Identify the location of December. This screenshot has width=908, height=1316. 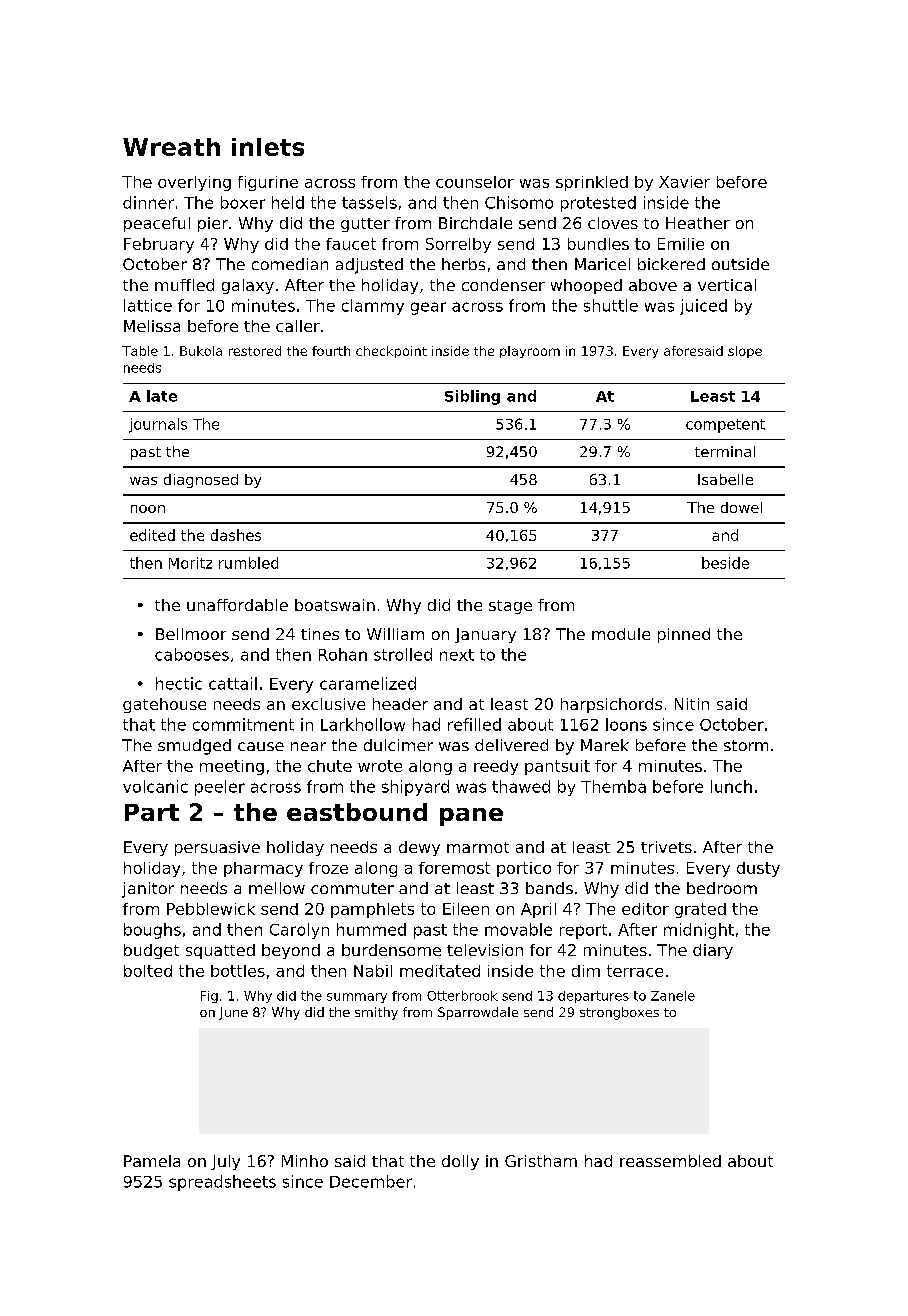
(371, 1181).
